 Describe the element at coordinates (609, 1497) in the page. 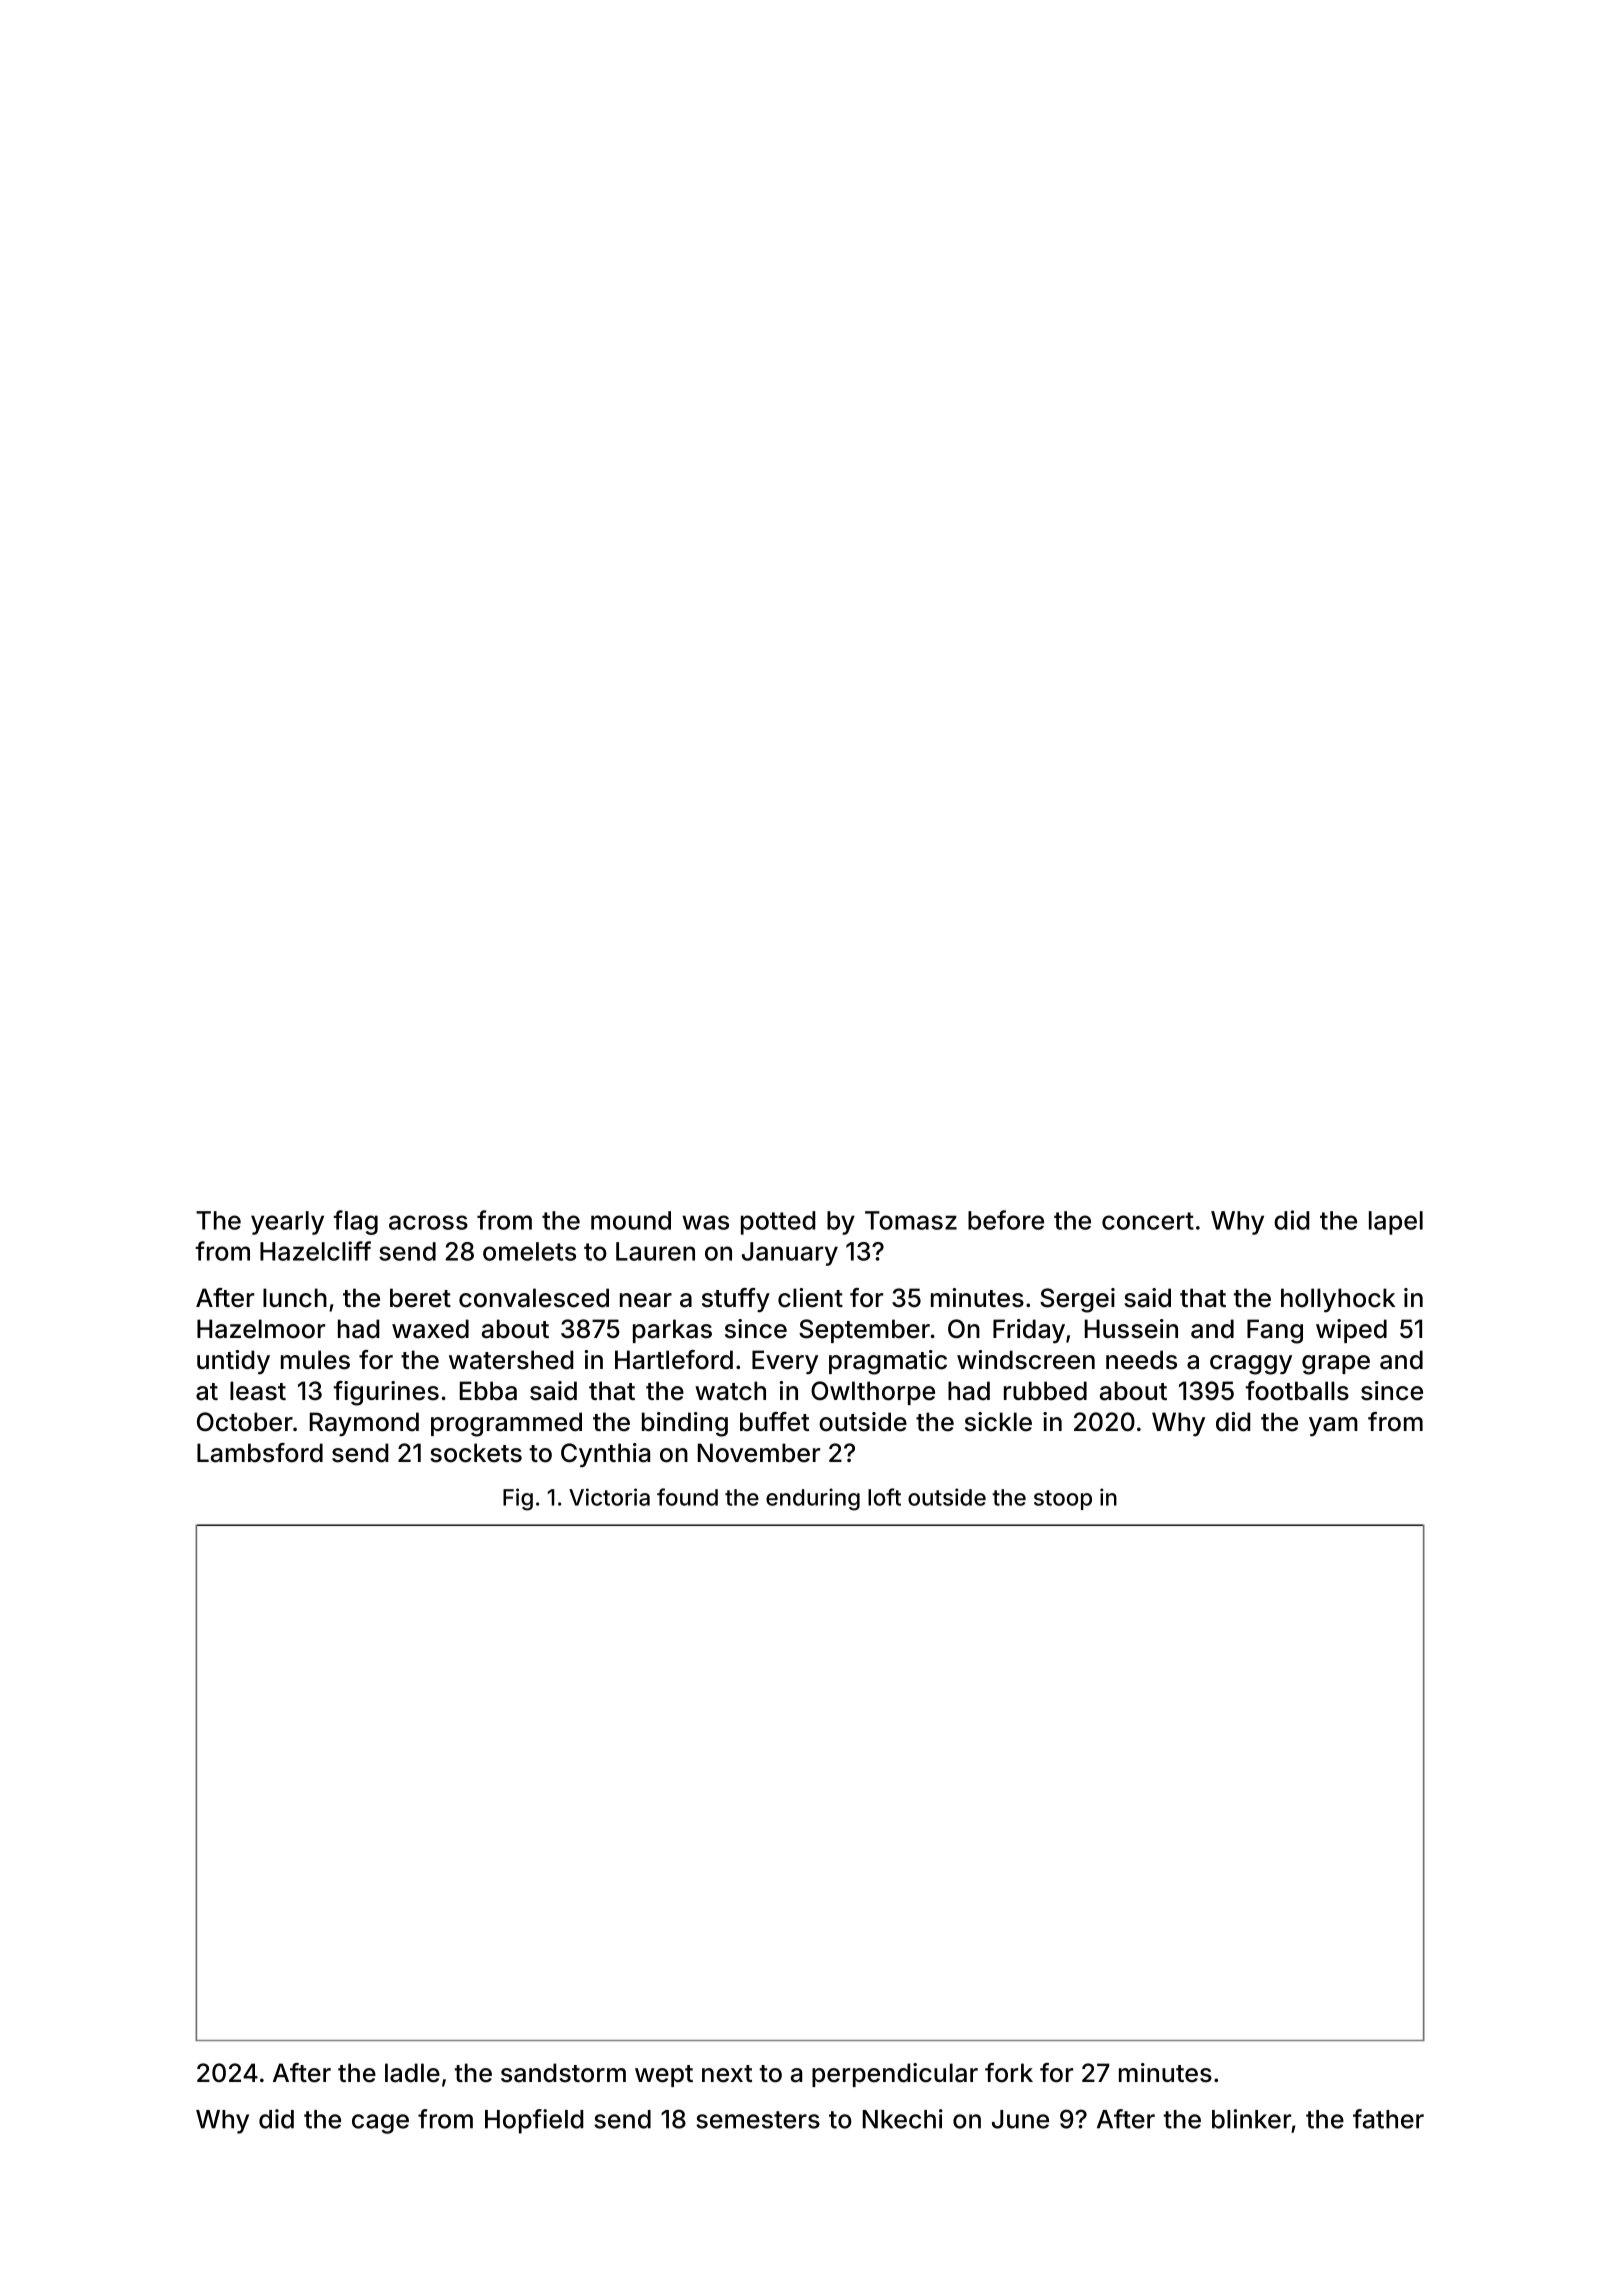

I see `Victoria` at that location.
